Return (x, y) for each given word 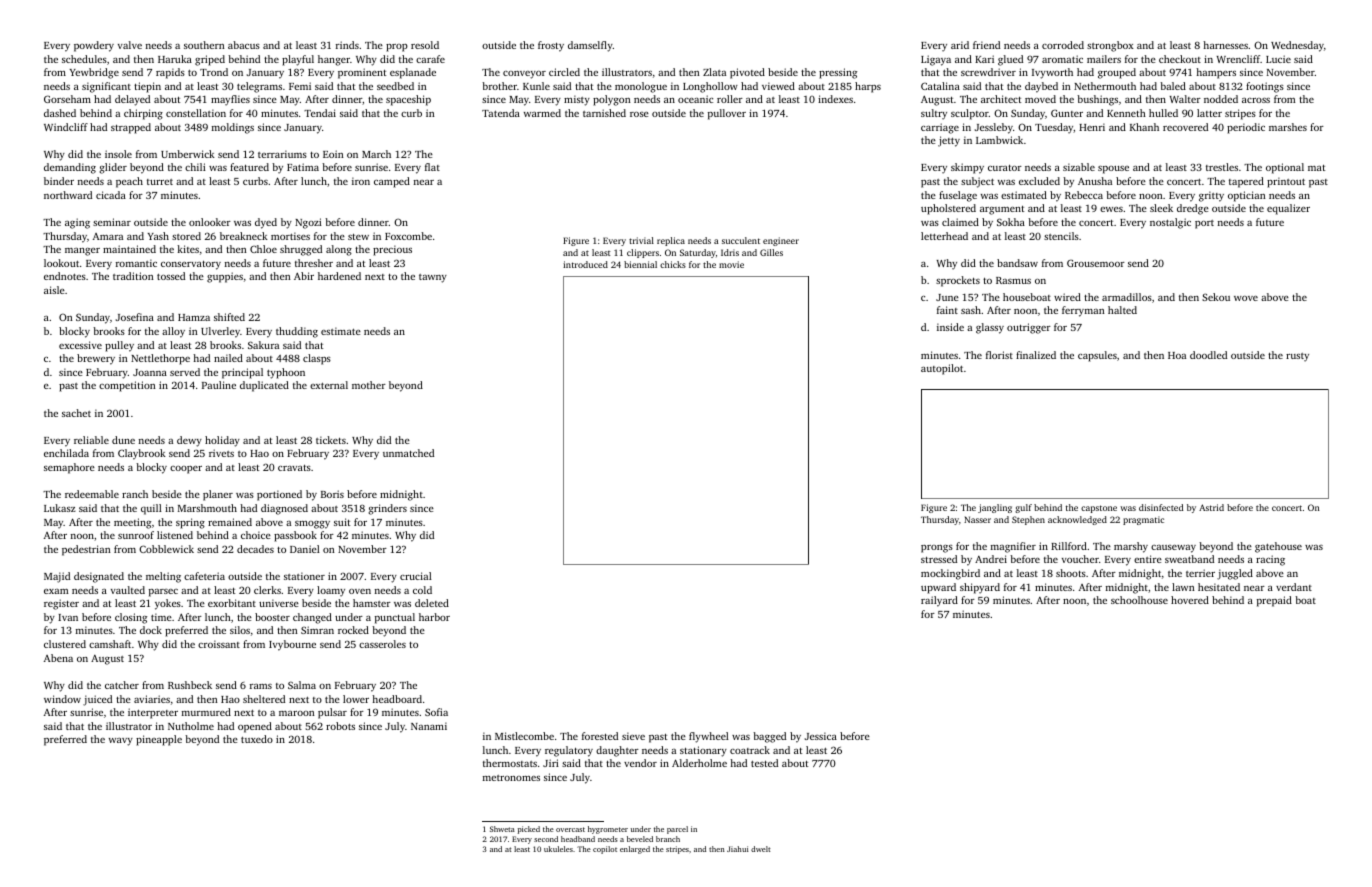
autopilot (942, 369)
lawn (1183, 587)
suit (342, 522)
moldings (233, 128)
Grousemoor (1096, 263)
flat (432, 167)
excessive (80, 345)
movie (731, 264)
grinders (387, 509)
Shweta (502, 829)
